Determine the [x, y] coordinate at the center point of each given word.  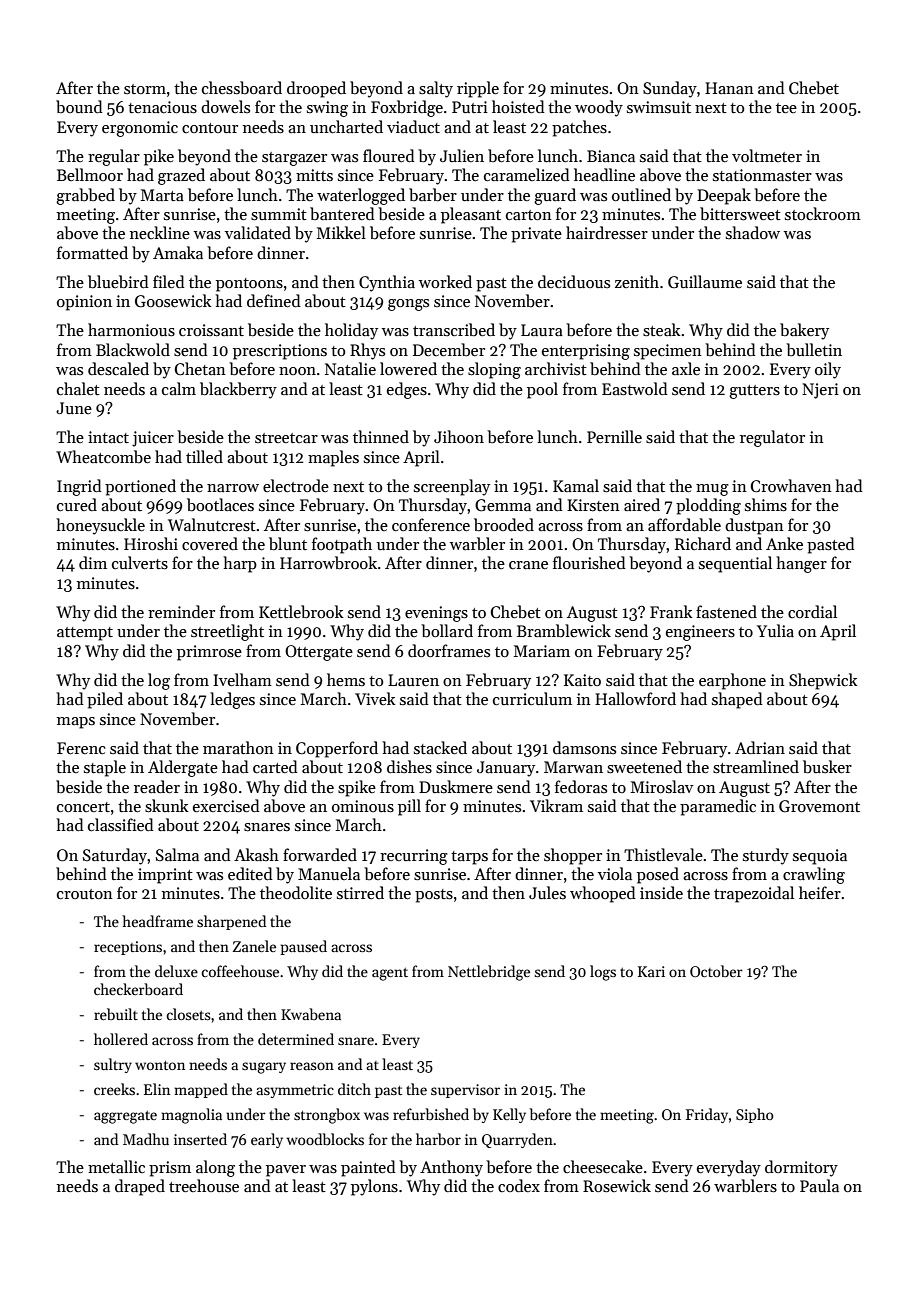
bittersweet [740, 214]
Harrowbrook [328, 562]
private [536, 235]
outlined [641, 194]
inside [661, 893]
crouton [85, 894]
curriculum [532, 698]
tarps [469, 858]
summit [279, 214]
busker [827, 766]
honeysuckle [100, 526]
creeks [114, 1089]
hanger [801, 564]
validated [258, 232]
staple [105, 768]
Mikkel [341, 232]
